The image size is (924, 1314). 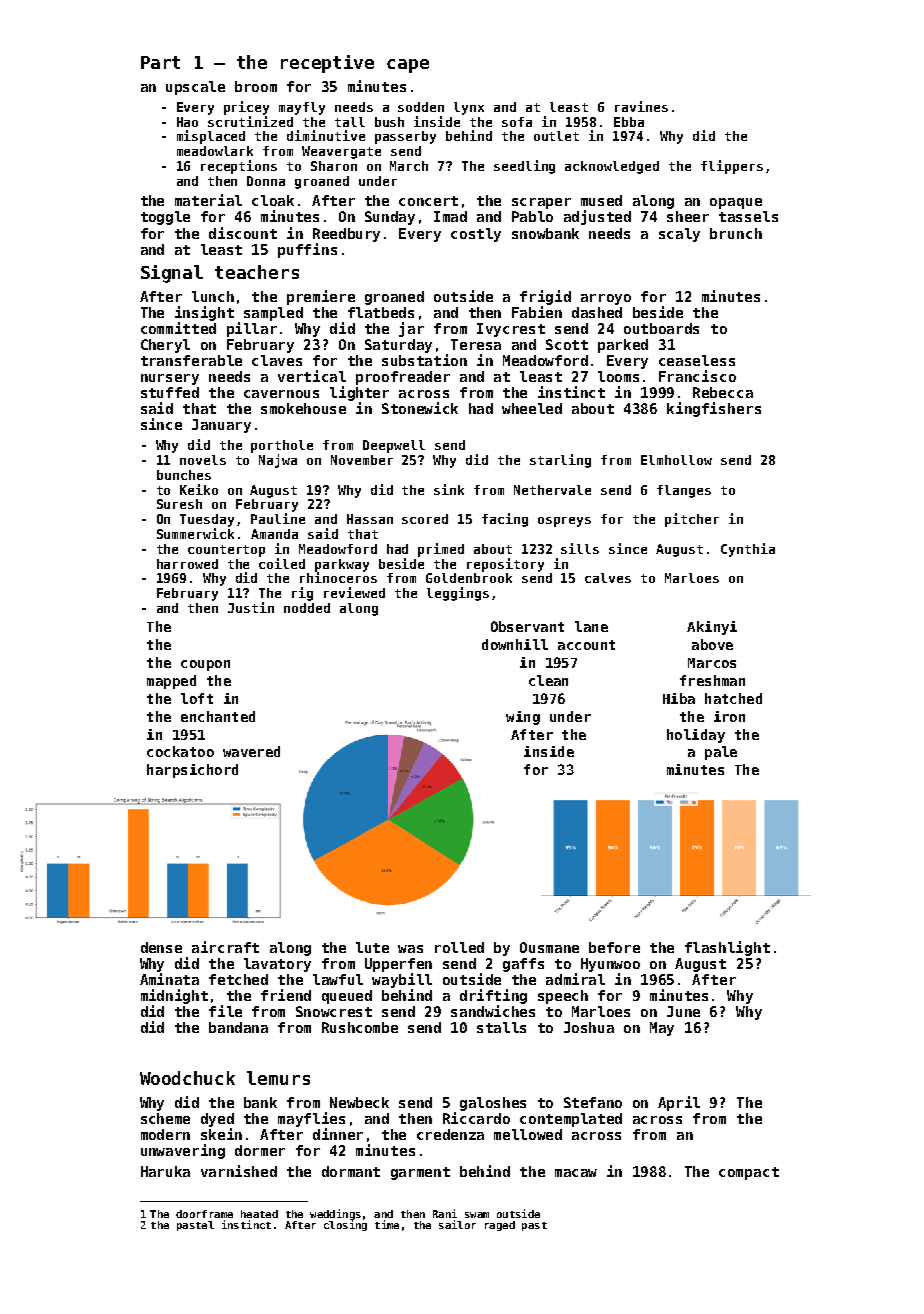 What do you see at coordinates (641, 106) in the screenshot?
I see `ravines` at bounding box center [641, 106].
